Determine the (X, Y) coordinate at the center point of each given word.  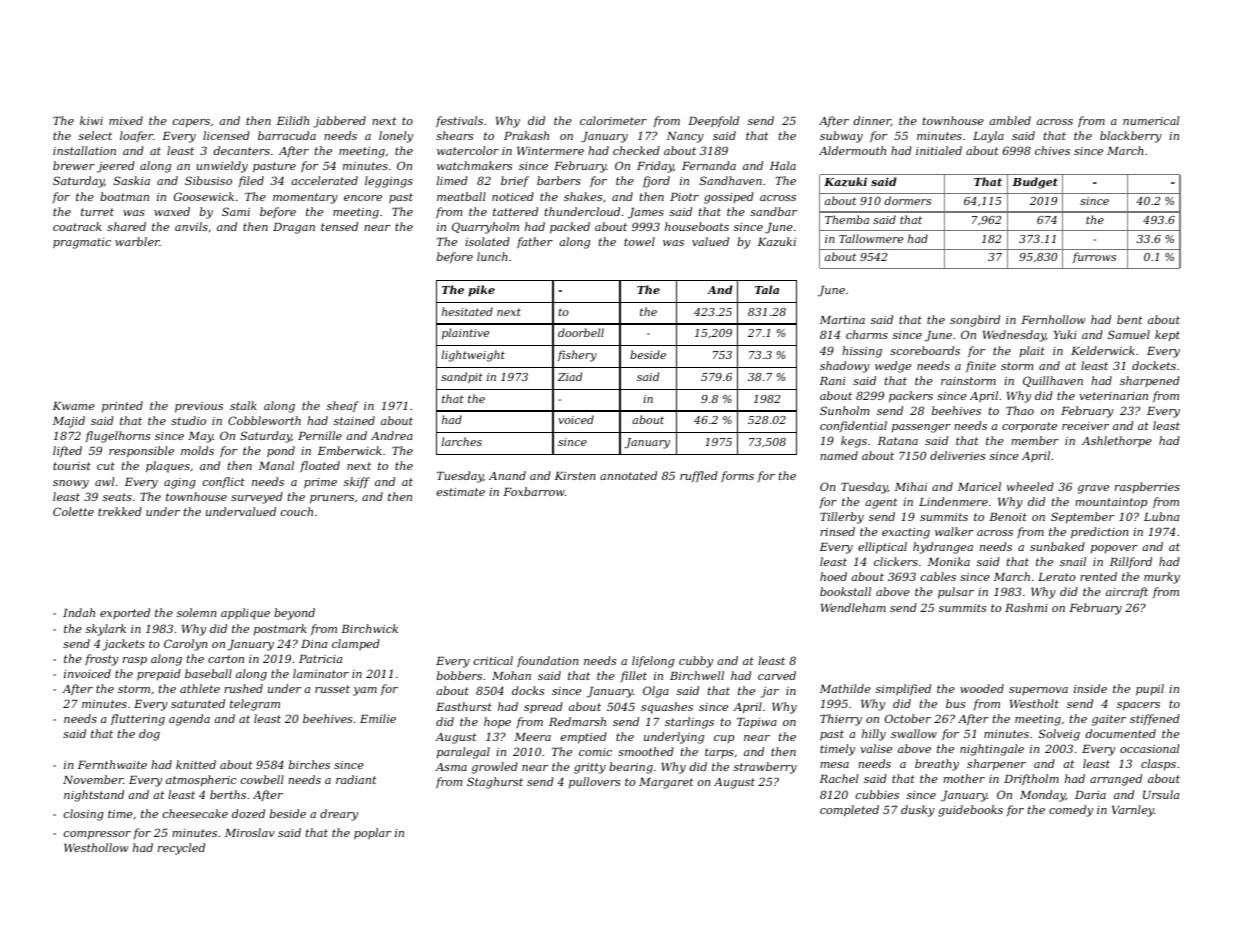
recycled (181, 849)
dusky (918, 811)
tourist (72, 466)
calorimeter (613, 120)
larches (462, 441)
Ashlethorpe (1117, 441)
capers (191, 123)
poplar (372, 834)
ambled (1010, 120)
